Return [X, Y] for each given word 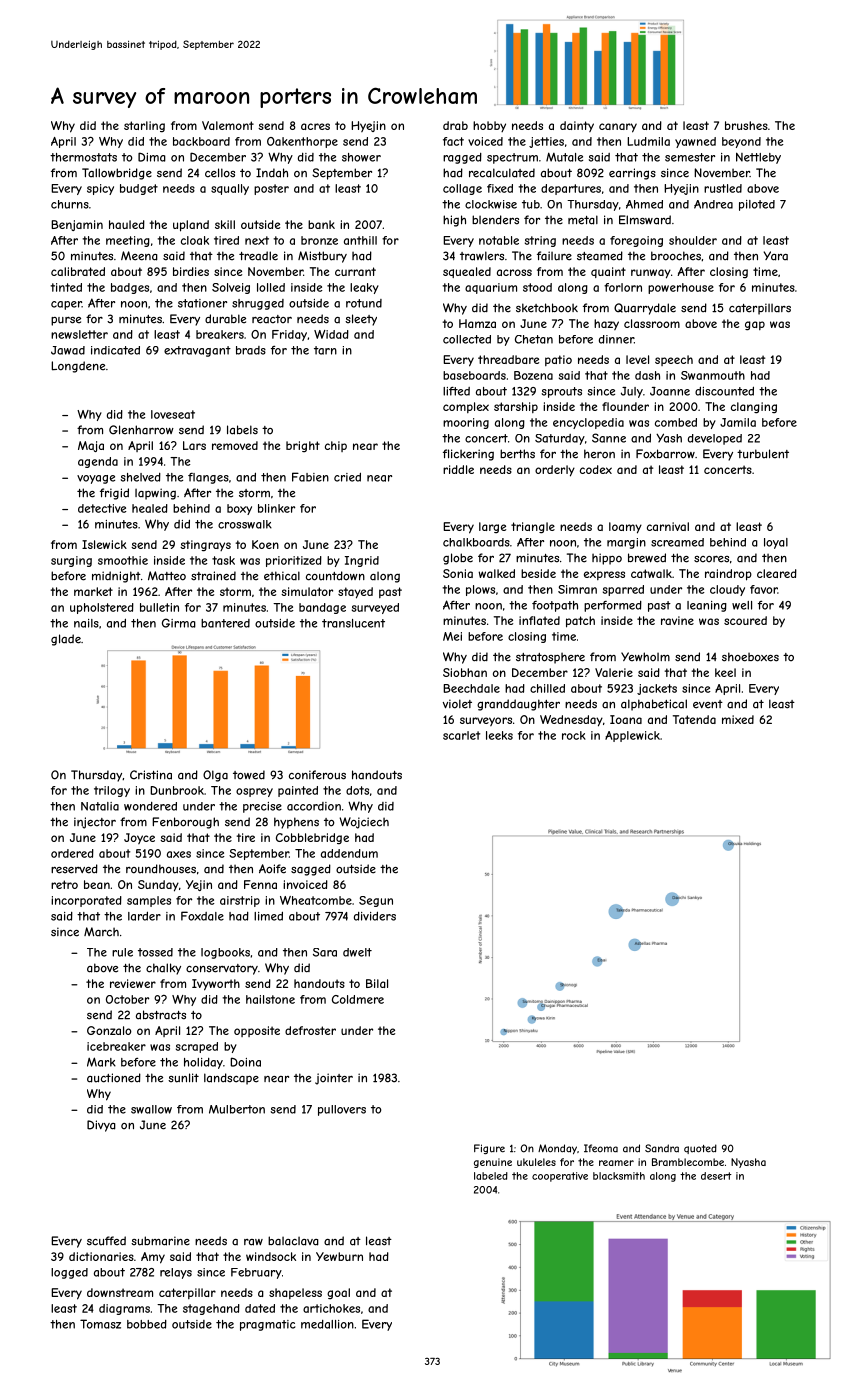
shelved [141, 477]
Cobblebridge [312, 838]
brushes [746, 125]
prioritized [294, 561]
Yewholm [645, 657]
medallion [327, 1324]
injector [95, 823]
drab [455, 125]
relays [176, 1273]
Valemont [228, 125]
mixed [738, 719]
